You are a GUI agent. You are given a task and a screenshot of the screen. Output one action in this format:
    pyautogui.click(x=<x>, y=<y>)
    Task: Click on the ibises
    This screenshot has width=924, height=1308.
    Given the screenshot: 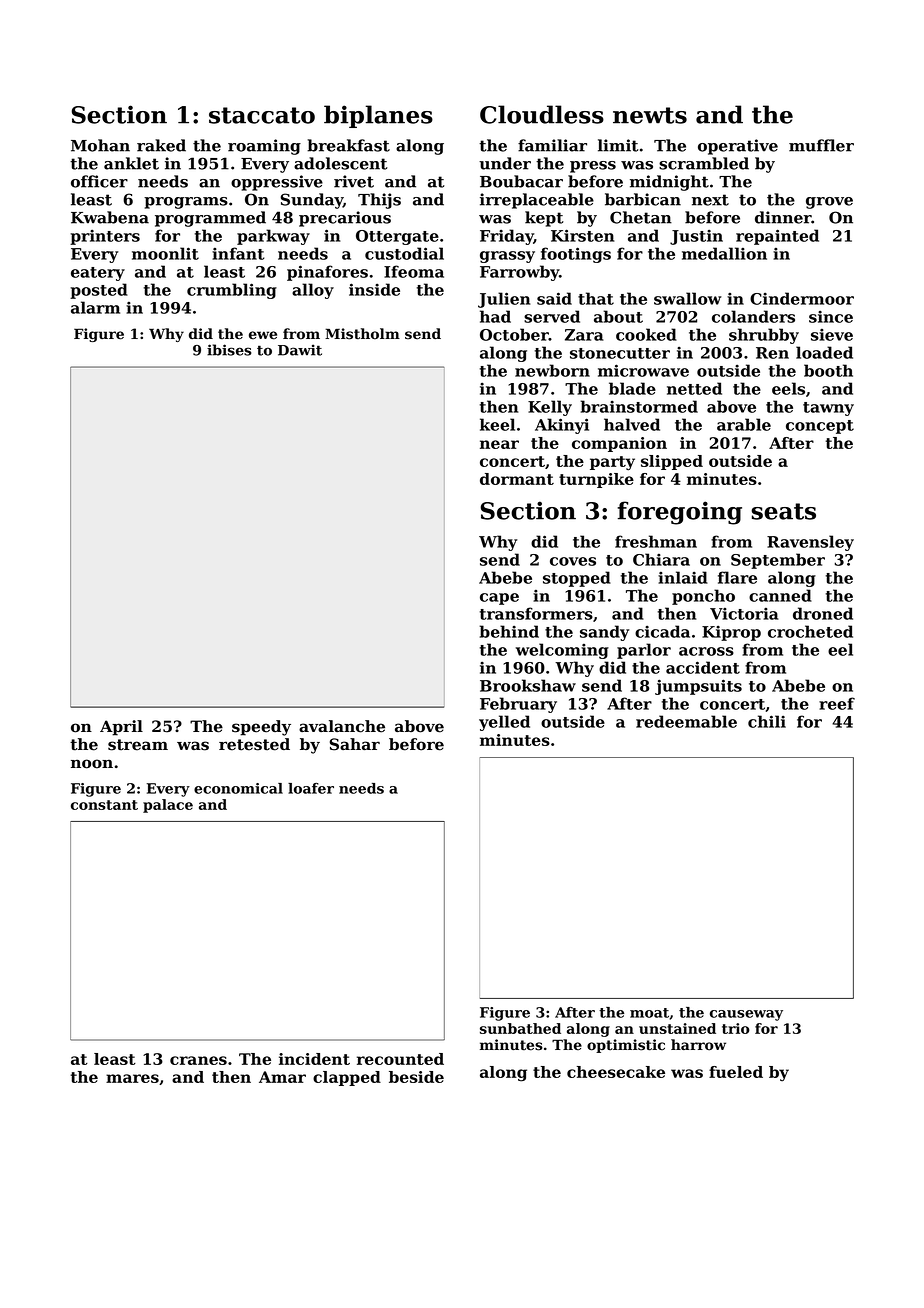 What is the action you would take?
    pyautogui.click(x=229, y=350)
